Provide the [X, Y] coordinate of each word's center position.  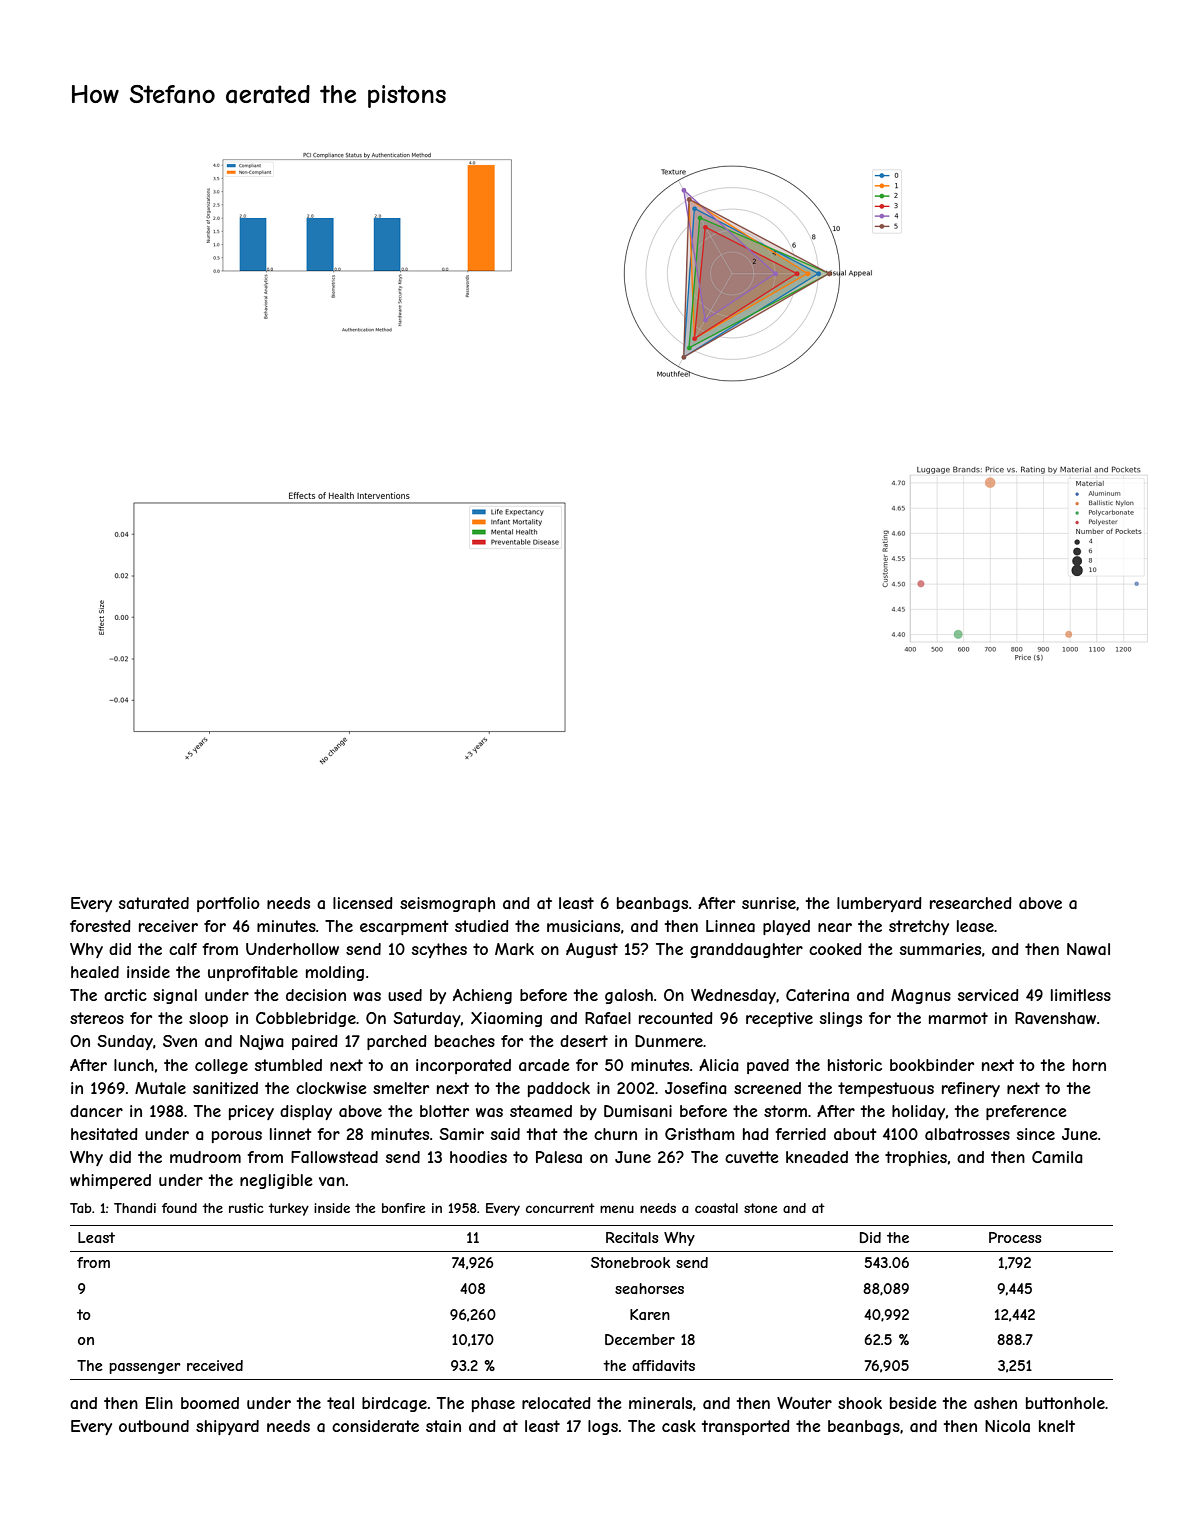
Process [1015, 1237]
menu [617, 1209]
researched [971, 903]
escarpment [404, 927]
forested [100, 926]
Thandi [135, 1208]
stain [443, 1426]
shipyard [227, 1427]
